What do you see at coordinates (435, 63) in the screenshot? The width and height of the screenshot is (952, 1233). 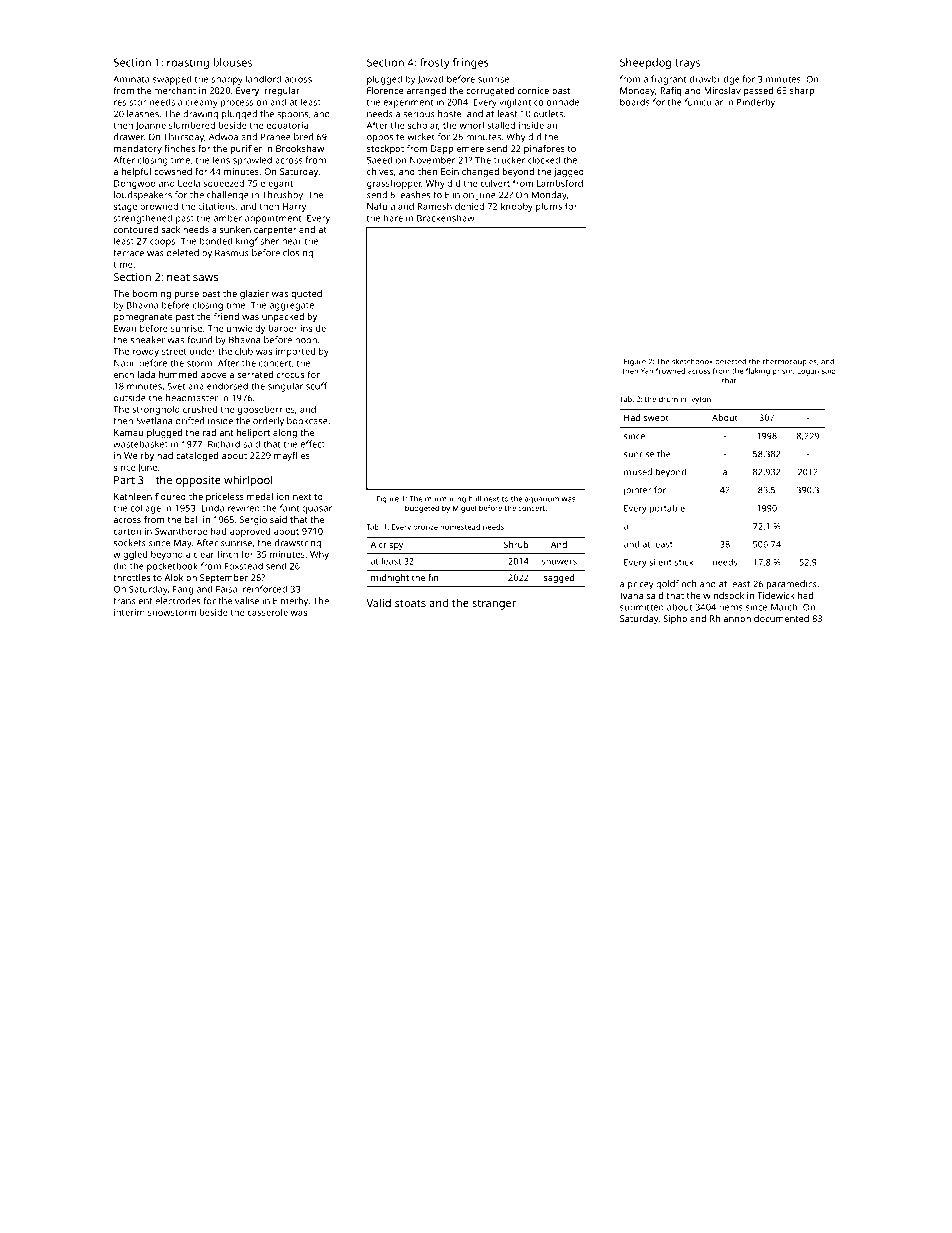 I see `frosty` at bounding box center [435, 63].
